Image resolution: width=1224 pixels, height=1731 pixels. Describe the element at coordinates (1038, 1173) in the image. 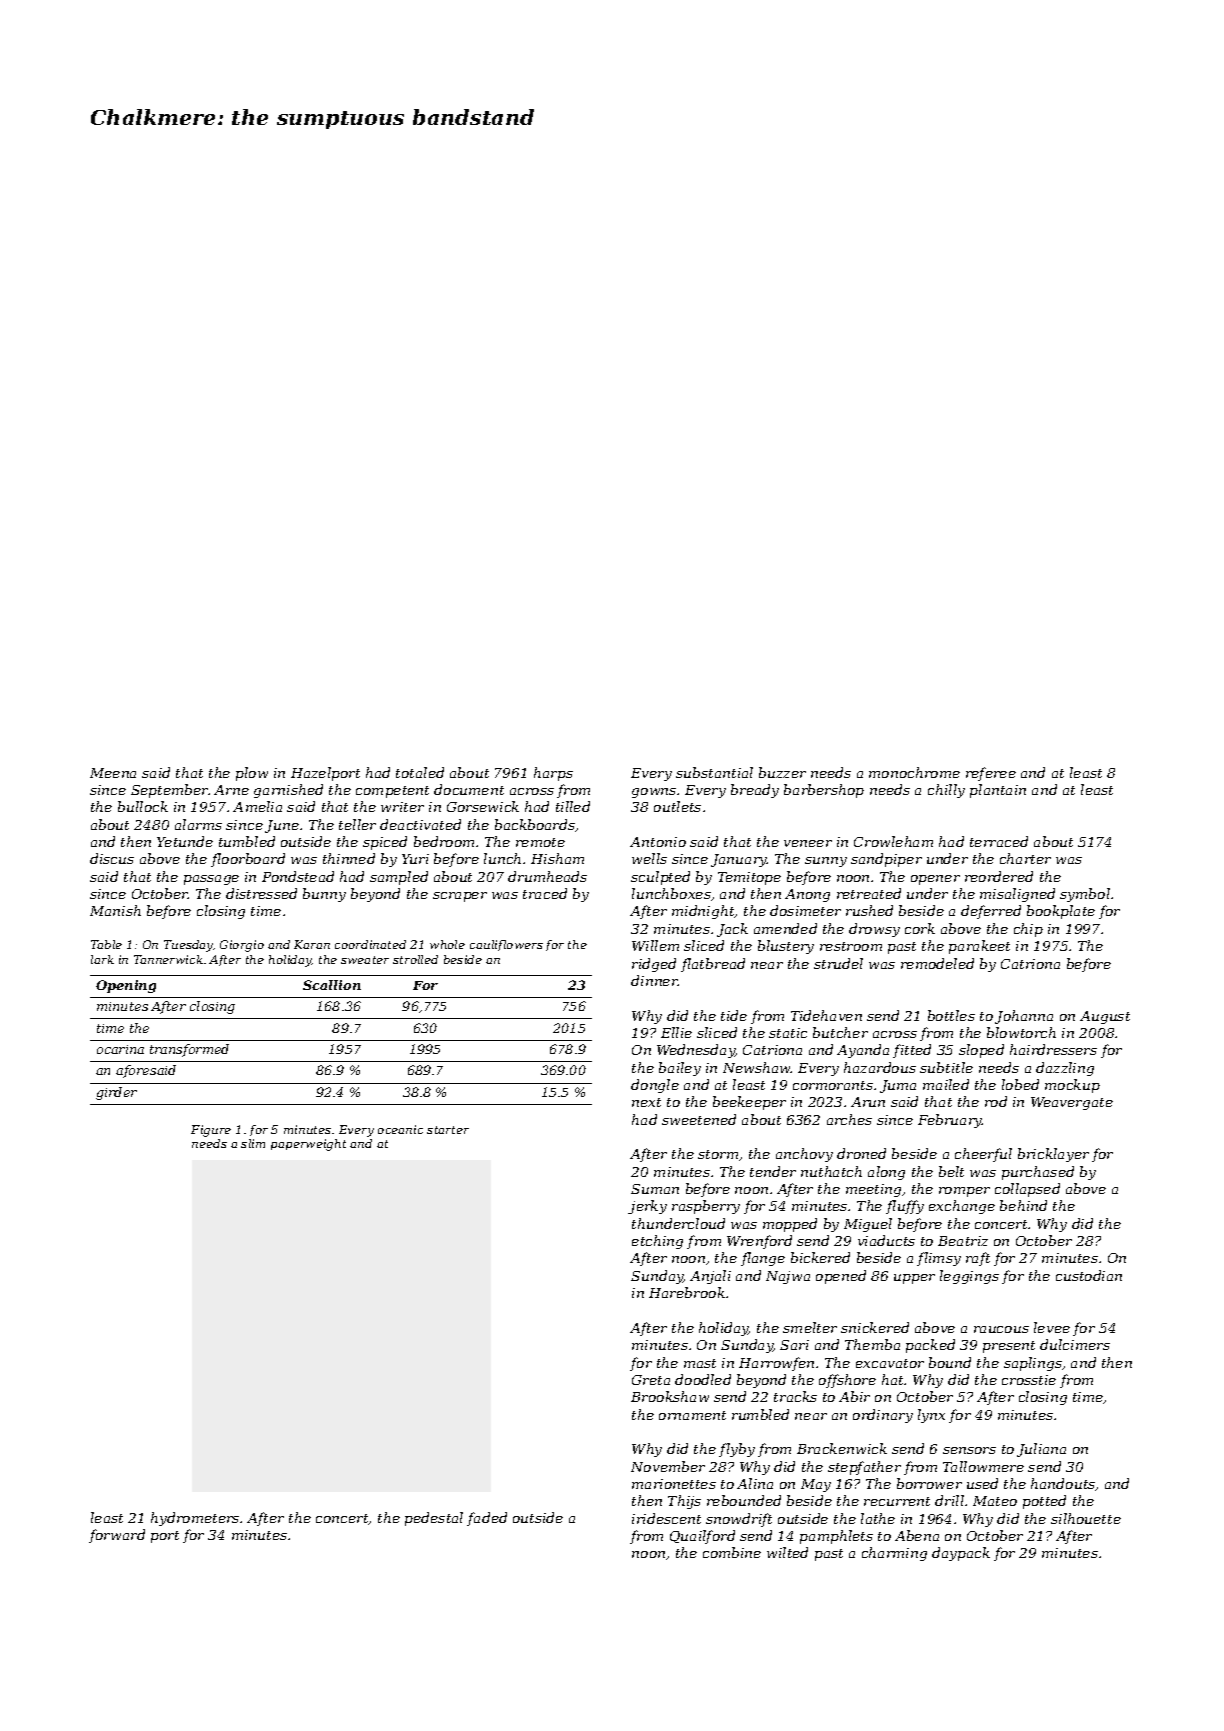

I see `purchased` at that location.
